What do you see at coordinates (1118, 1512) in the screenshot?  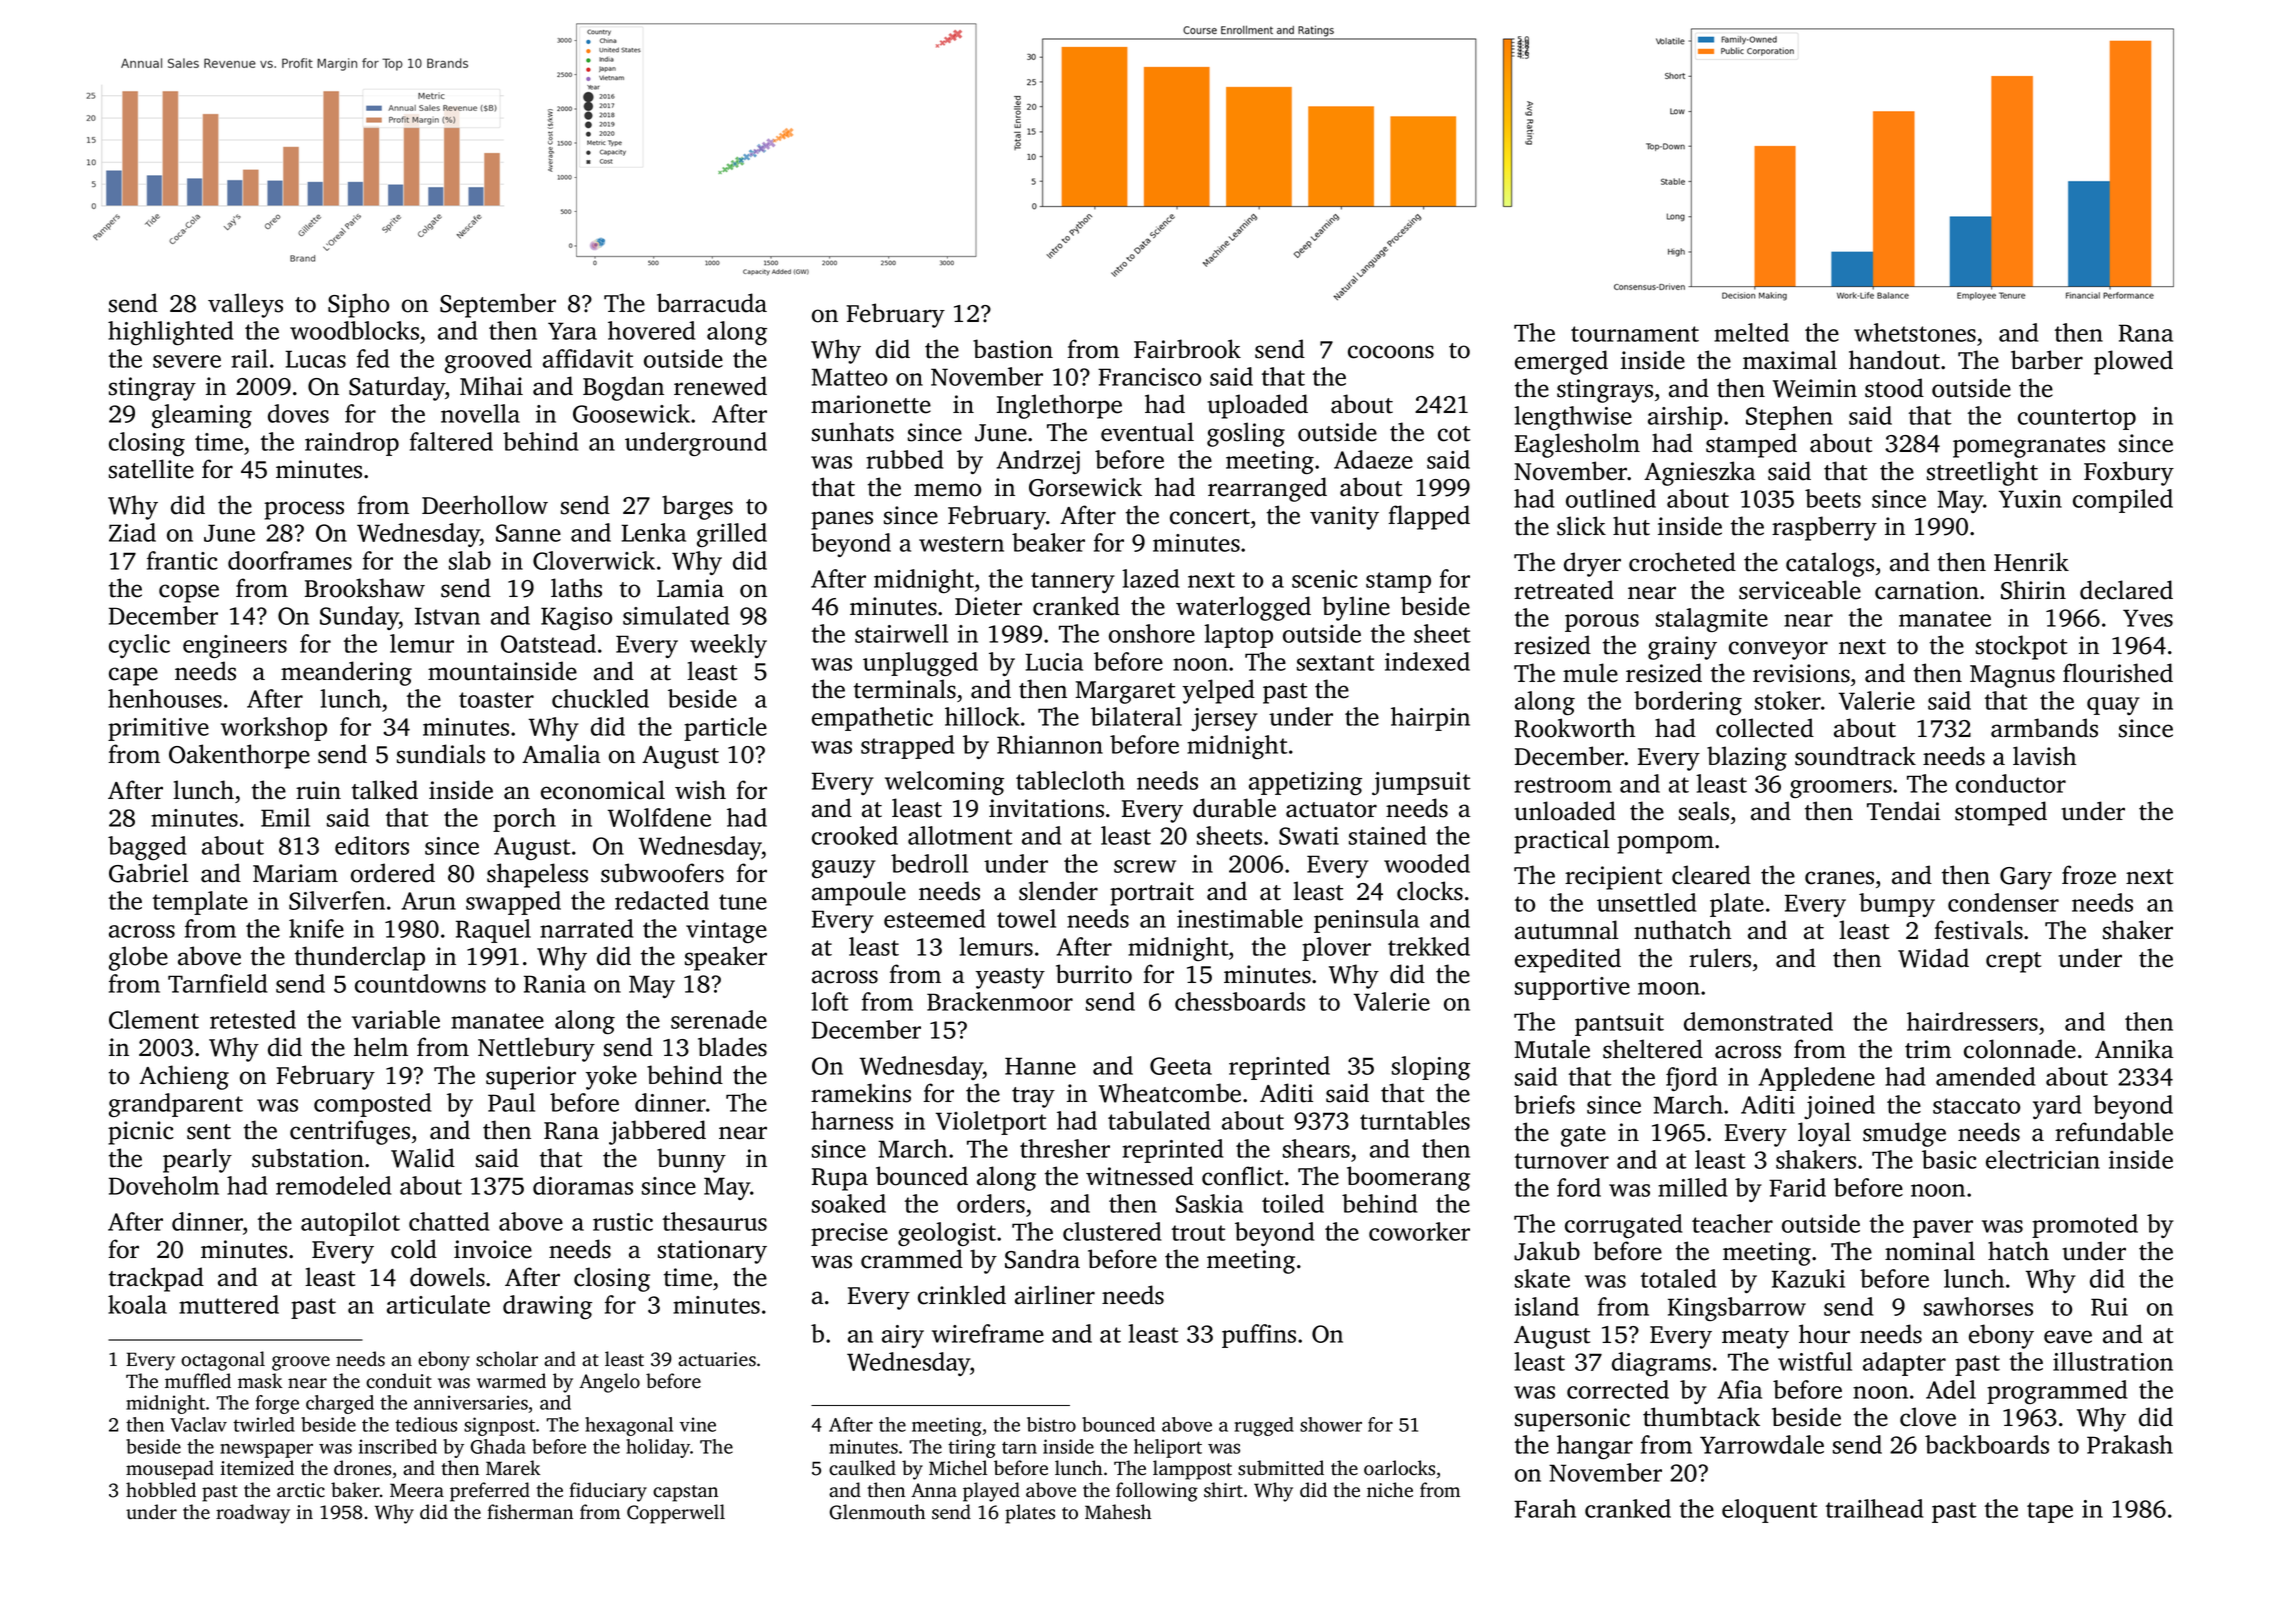 I see `Mahesh` at bounding box center [1118, 1512].
